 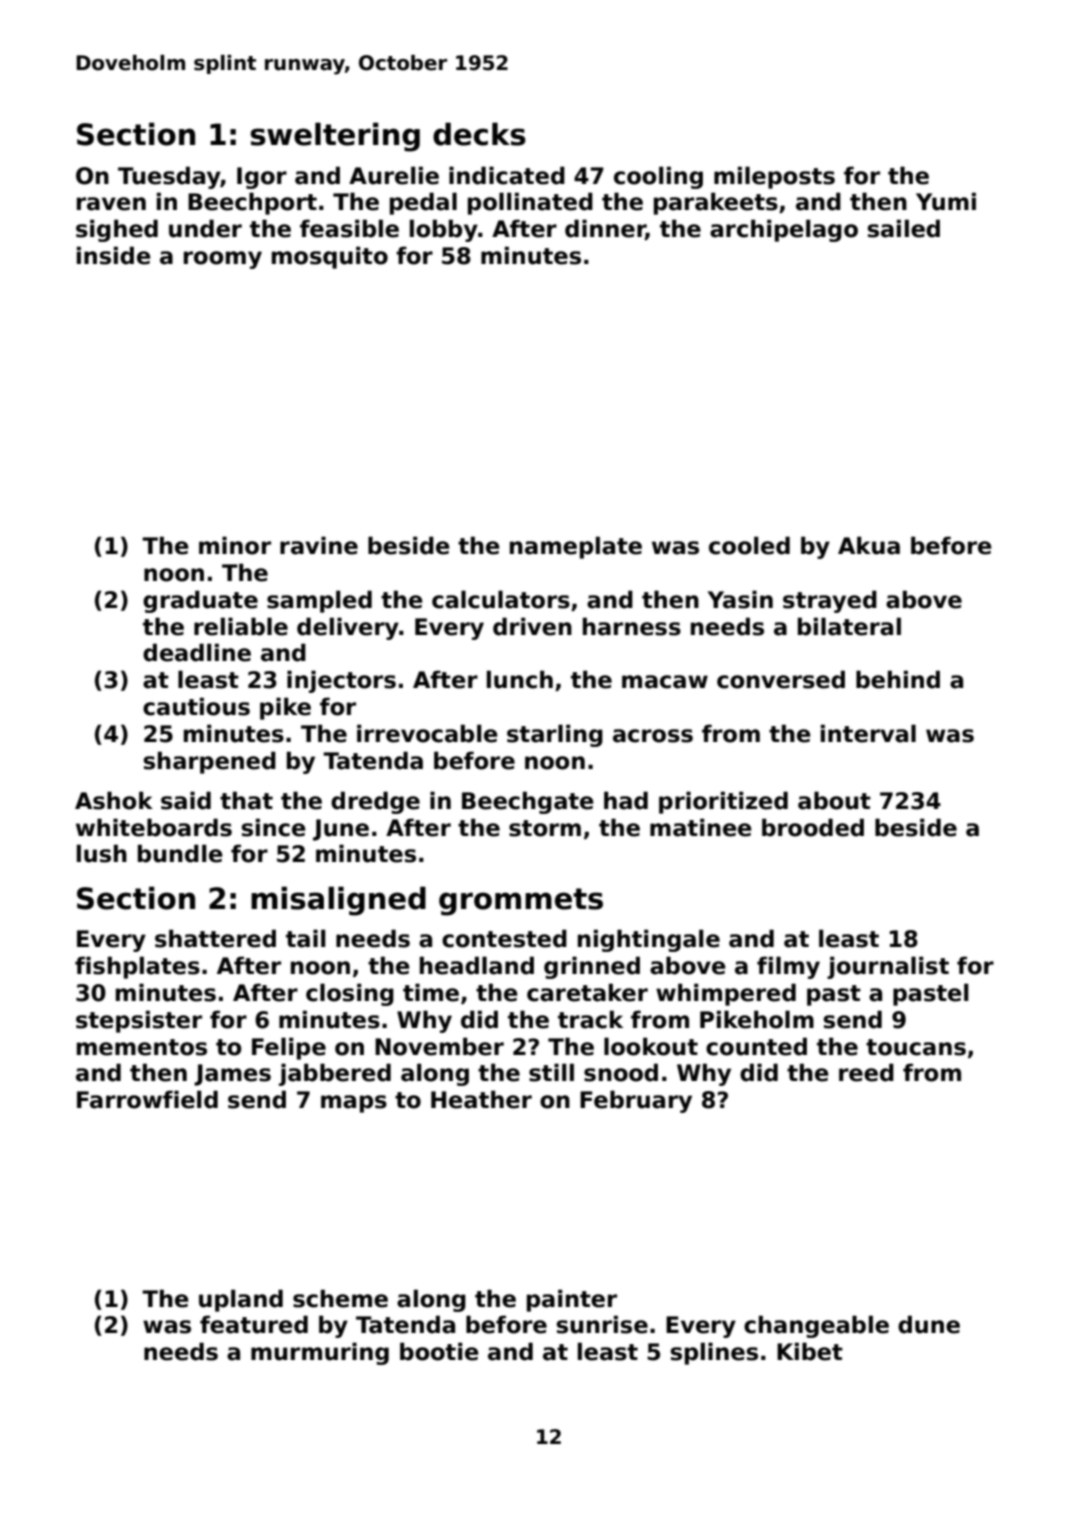 I want to click on Ashok, so click(x=114, y=800).
